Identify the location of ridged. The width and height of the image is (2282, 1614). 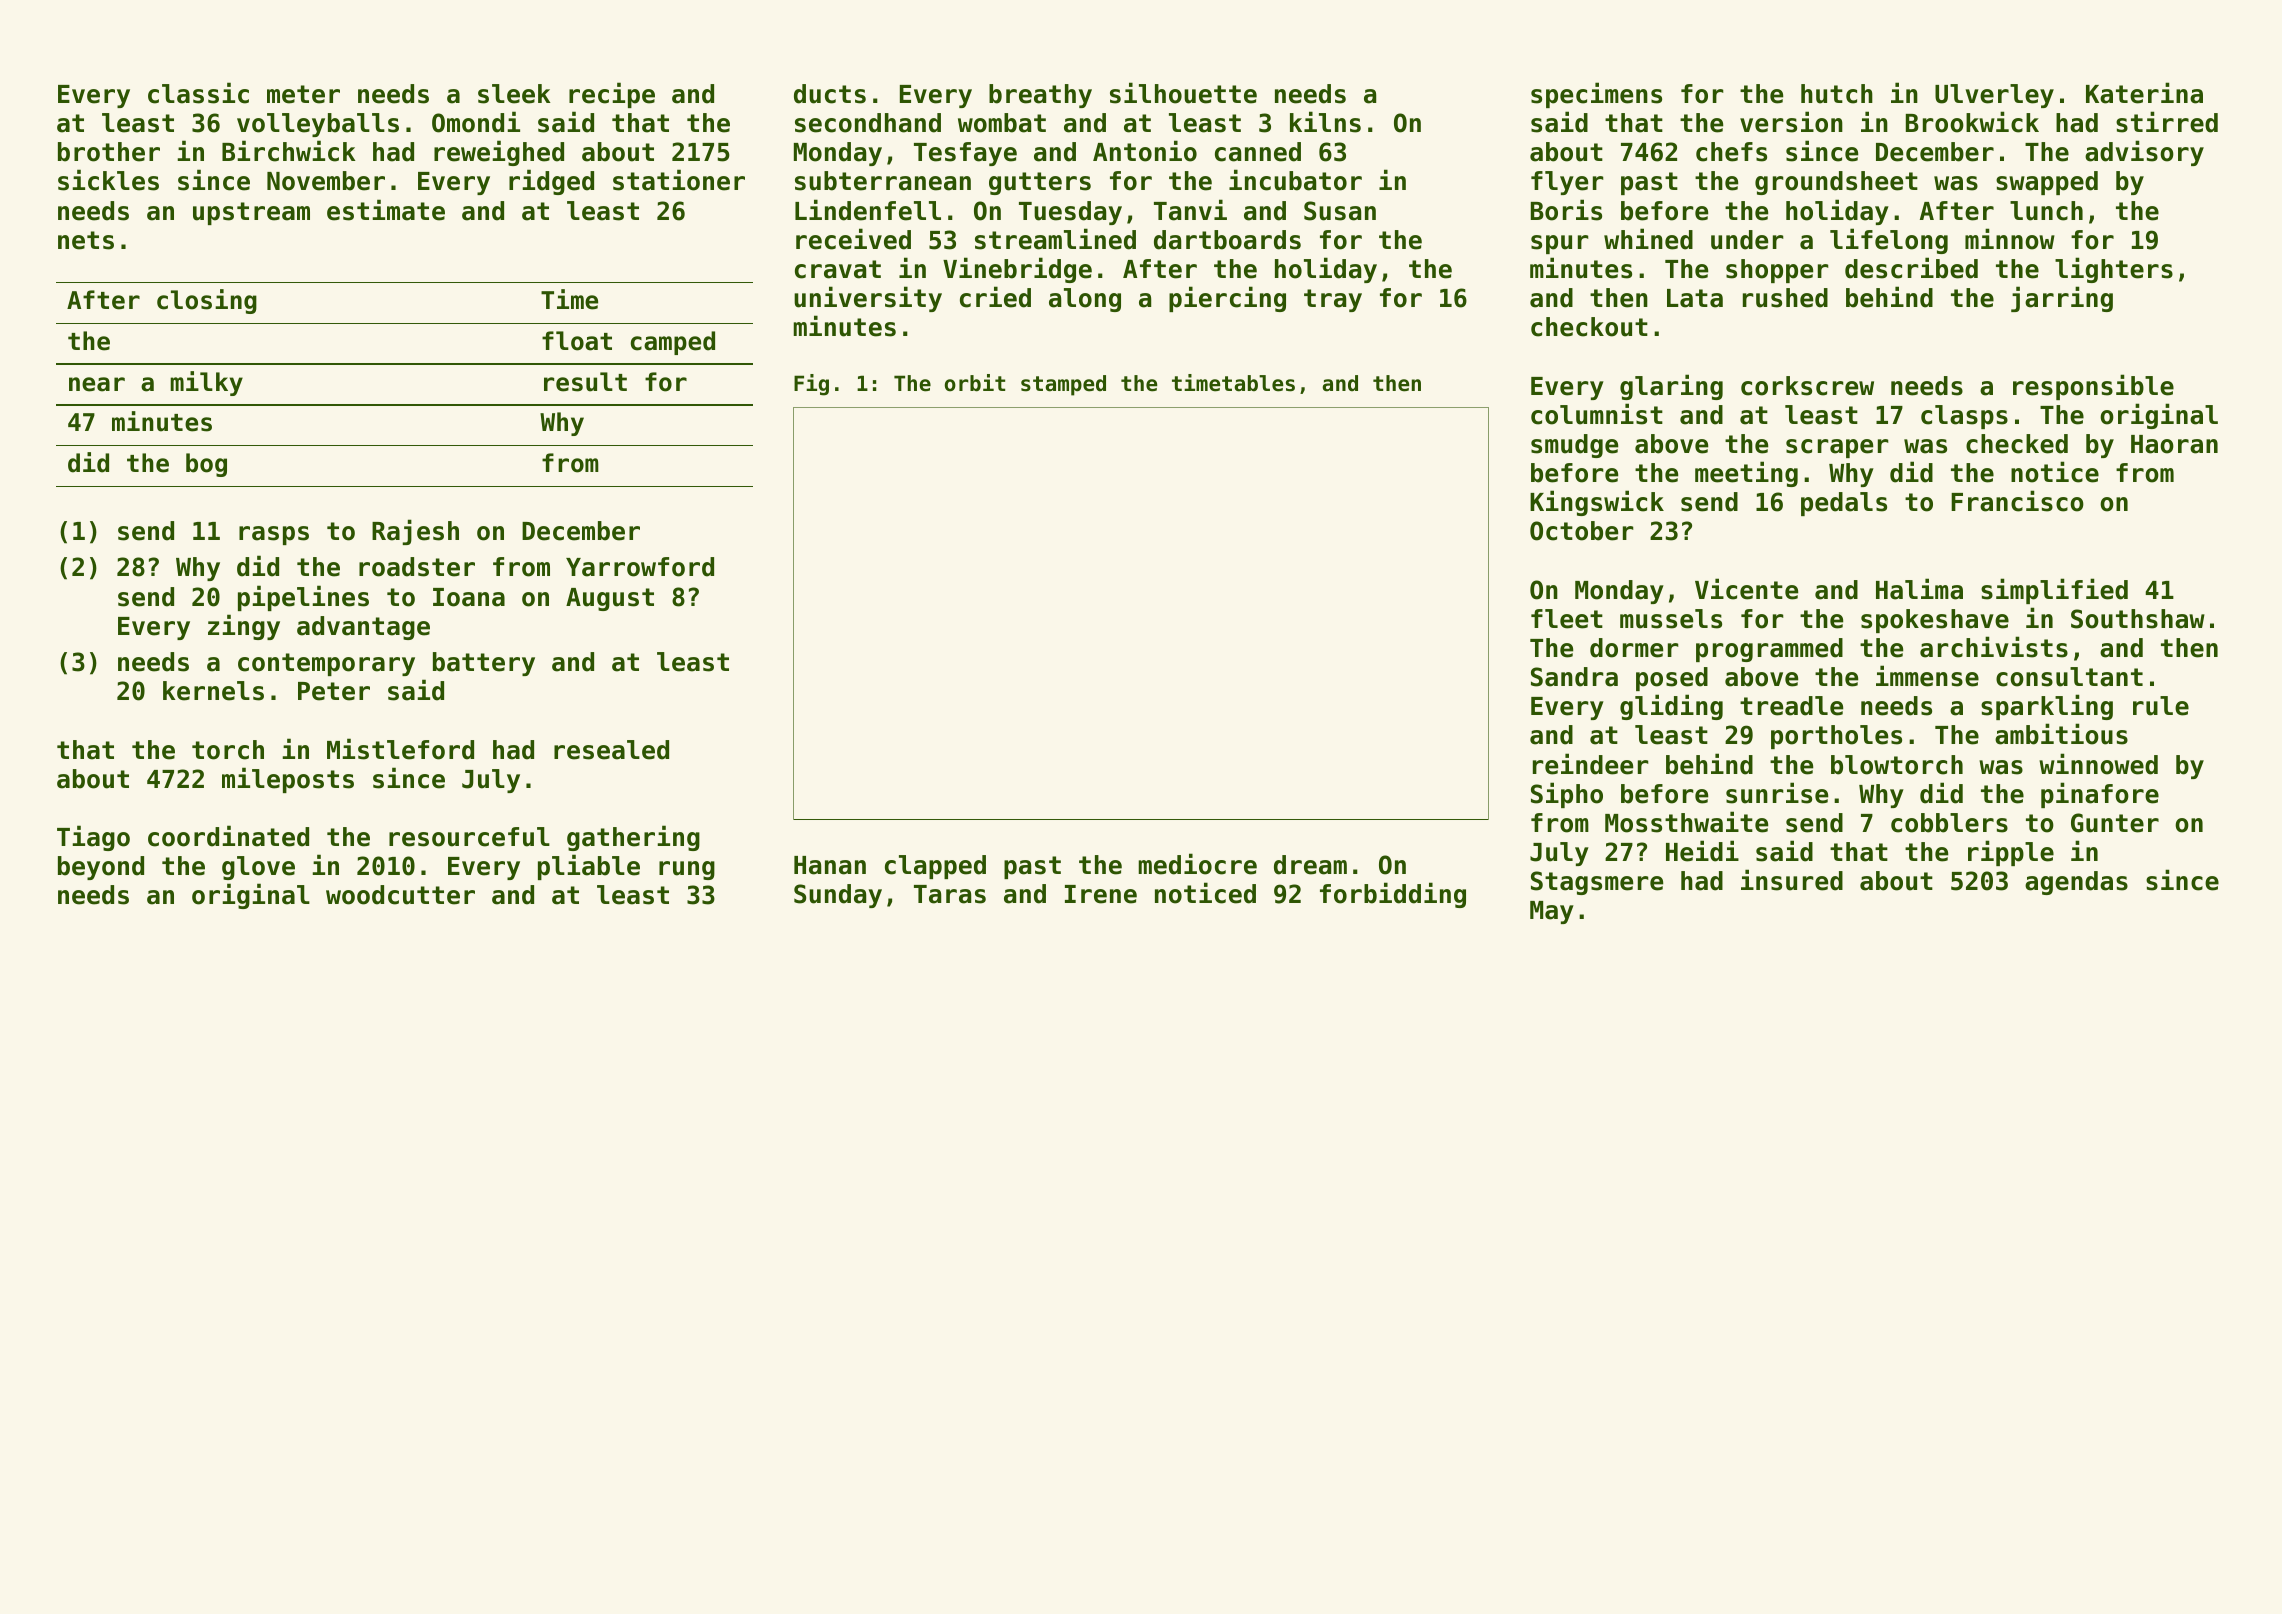
(551, 182).
